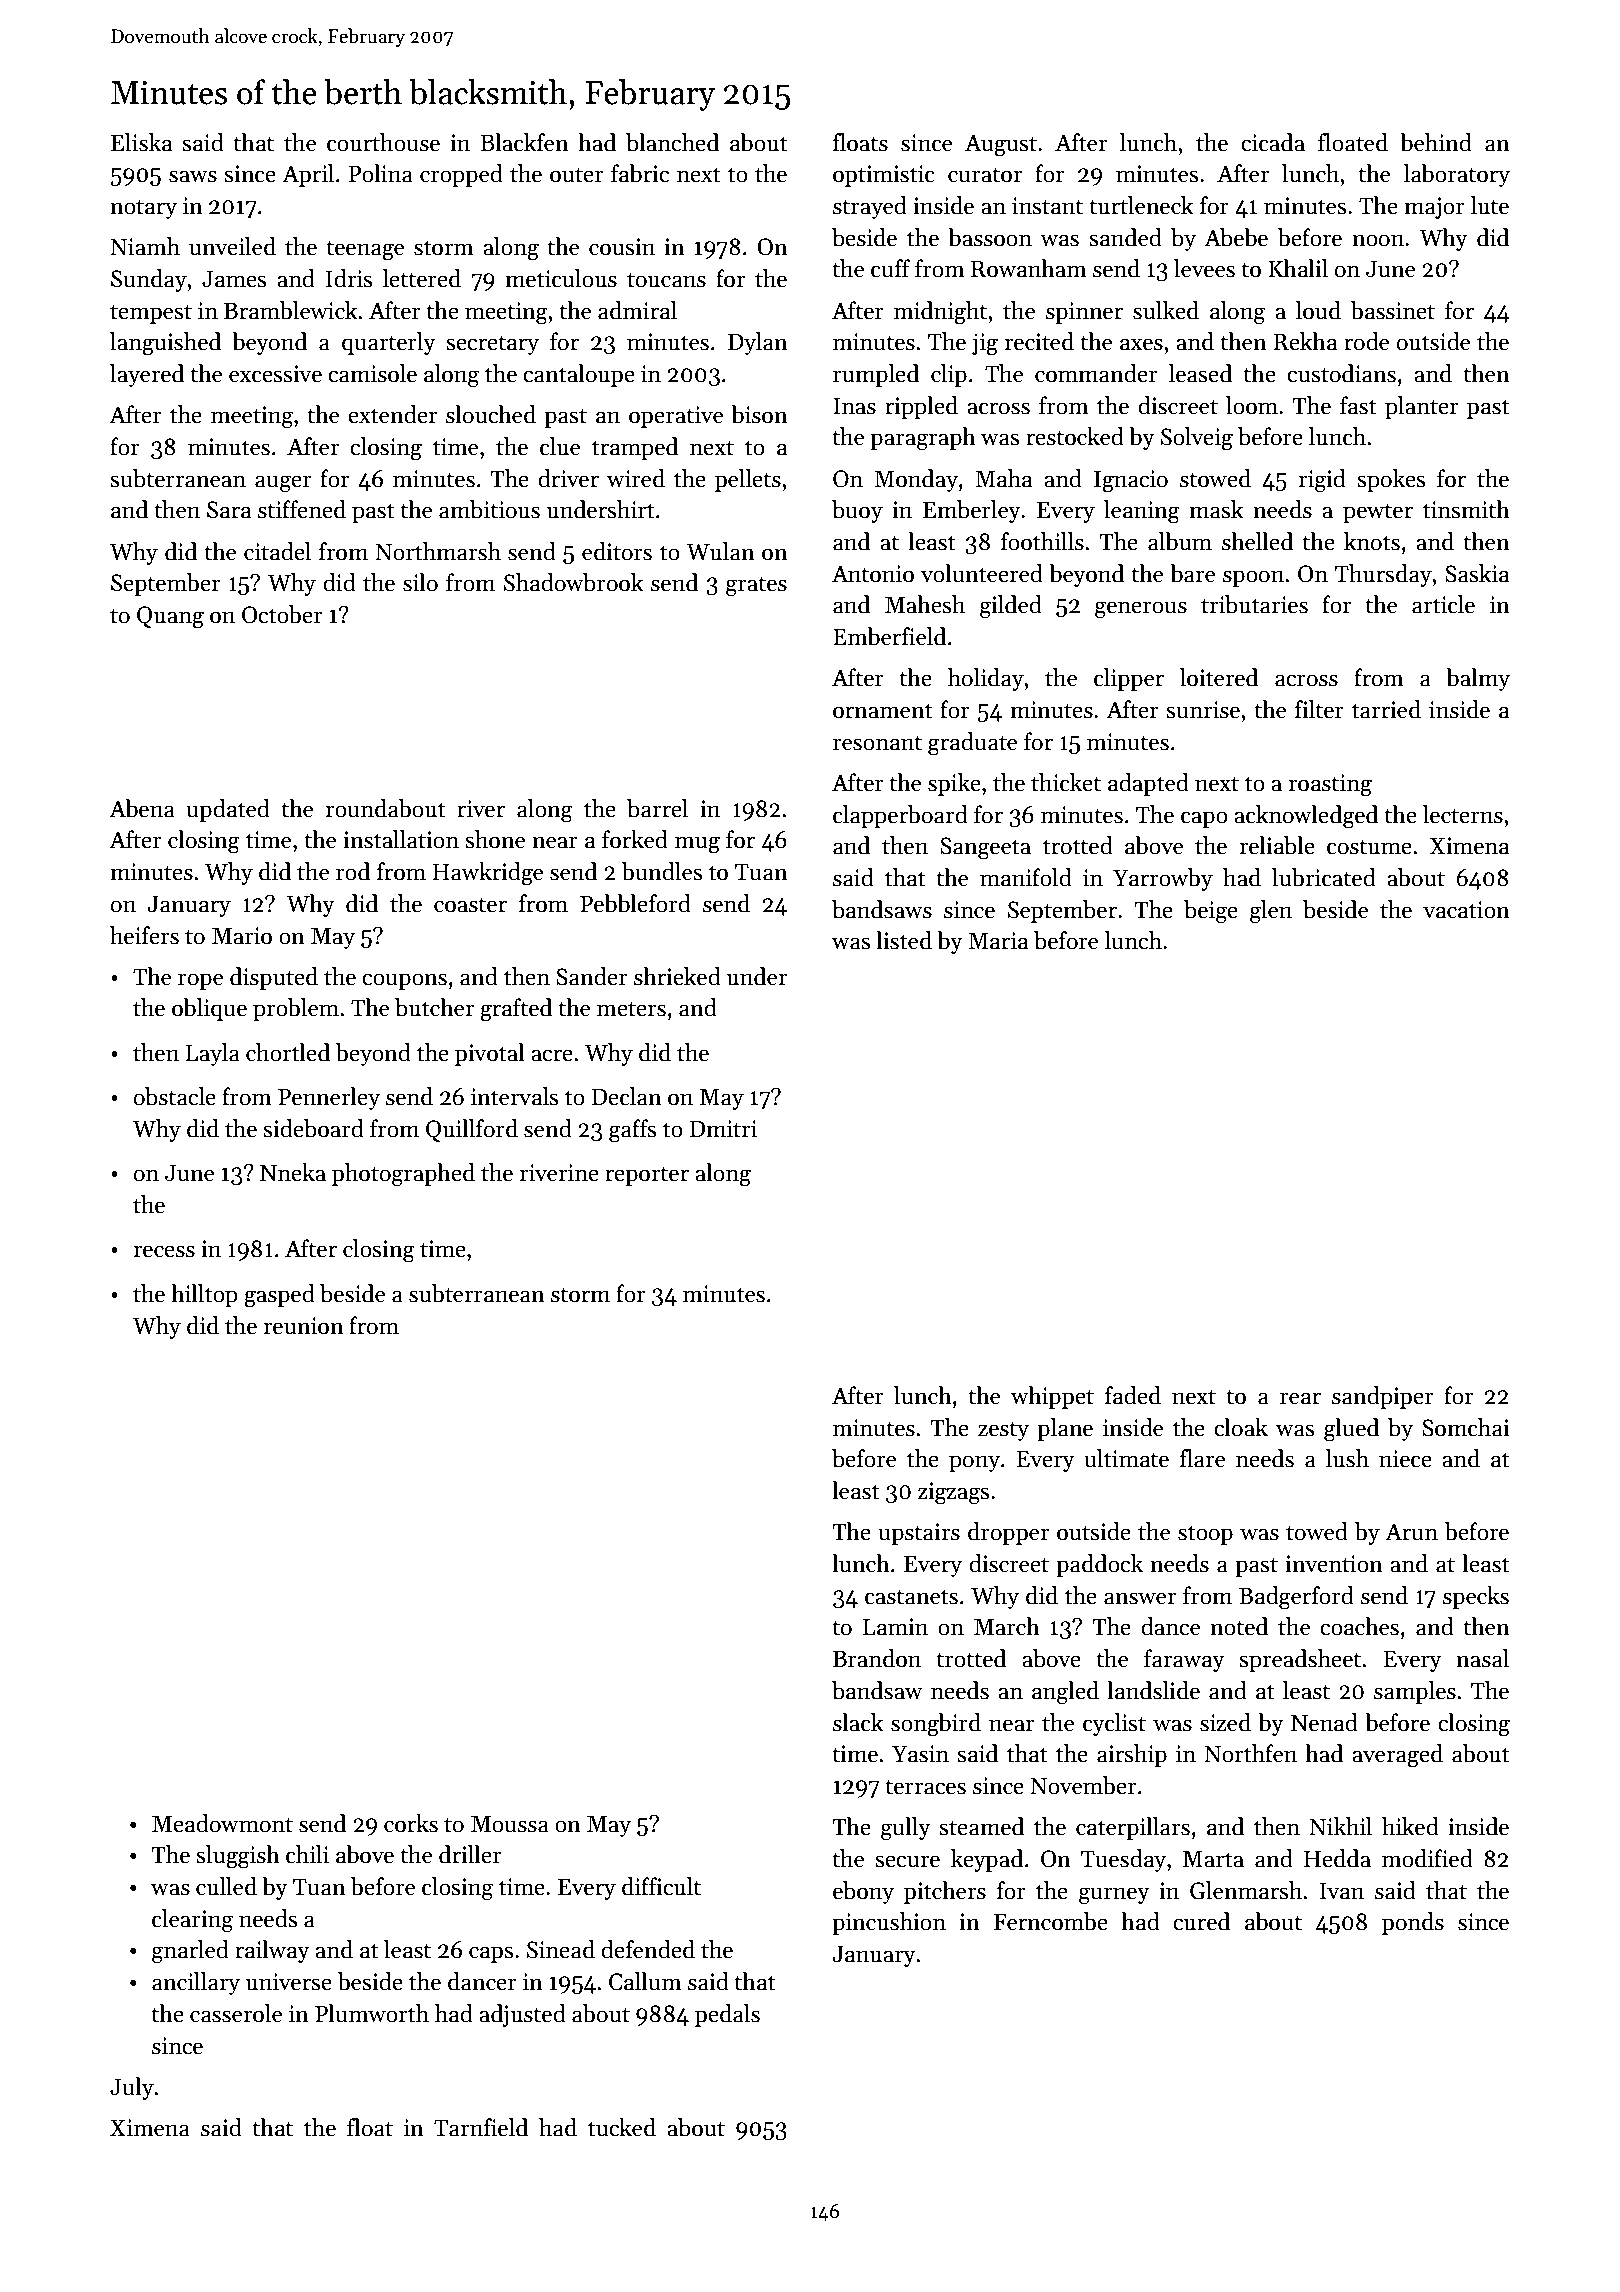 This screenshot has width=1620, height=2292. What do you see at coordinates (175, 1096) in the screenshot?
I see `obstacle` at bounding box center [175, 1096].
